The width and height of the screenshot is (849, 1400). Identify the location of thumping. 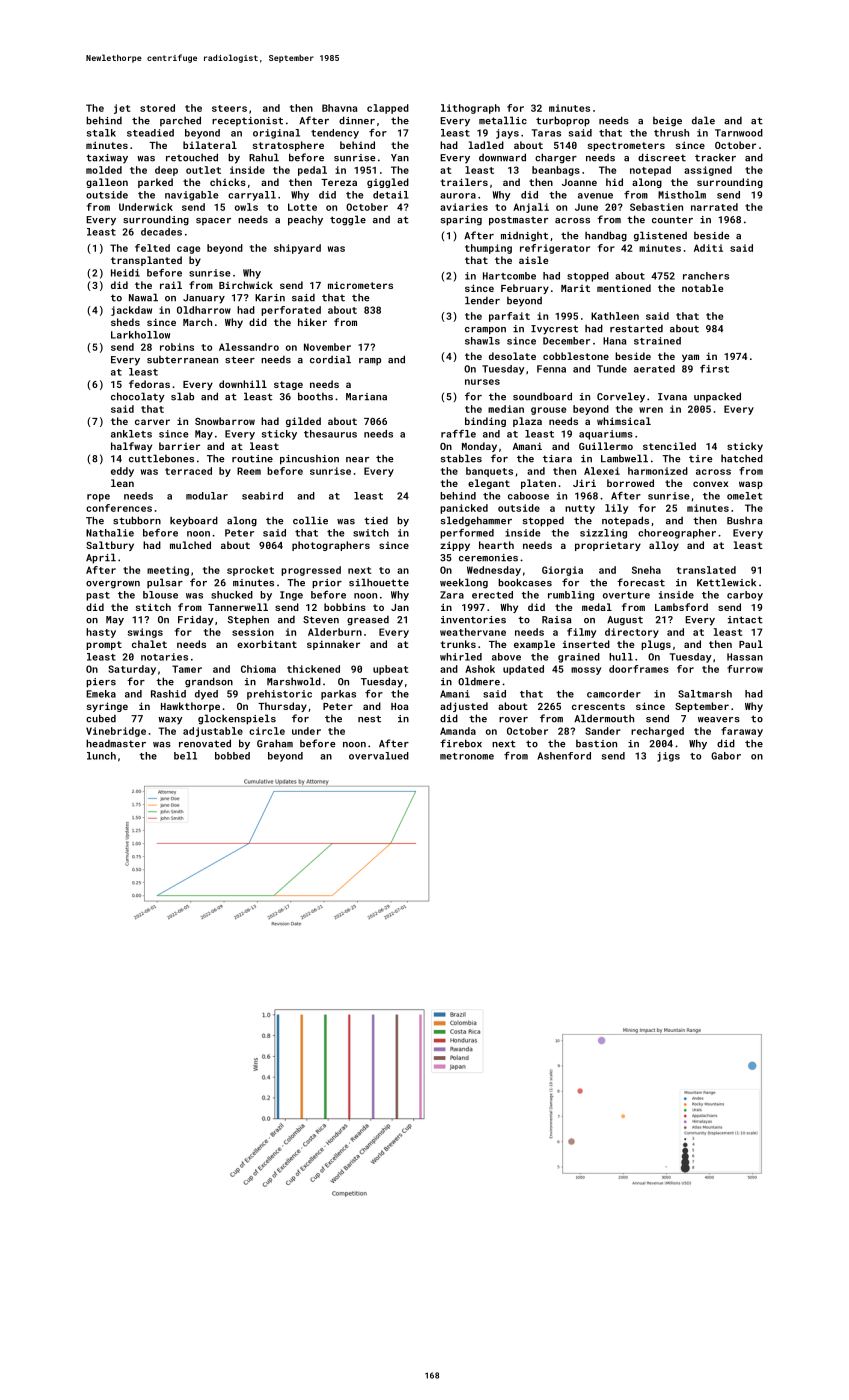
(488, 249).
